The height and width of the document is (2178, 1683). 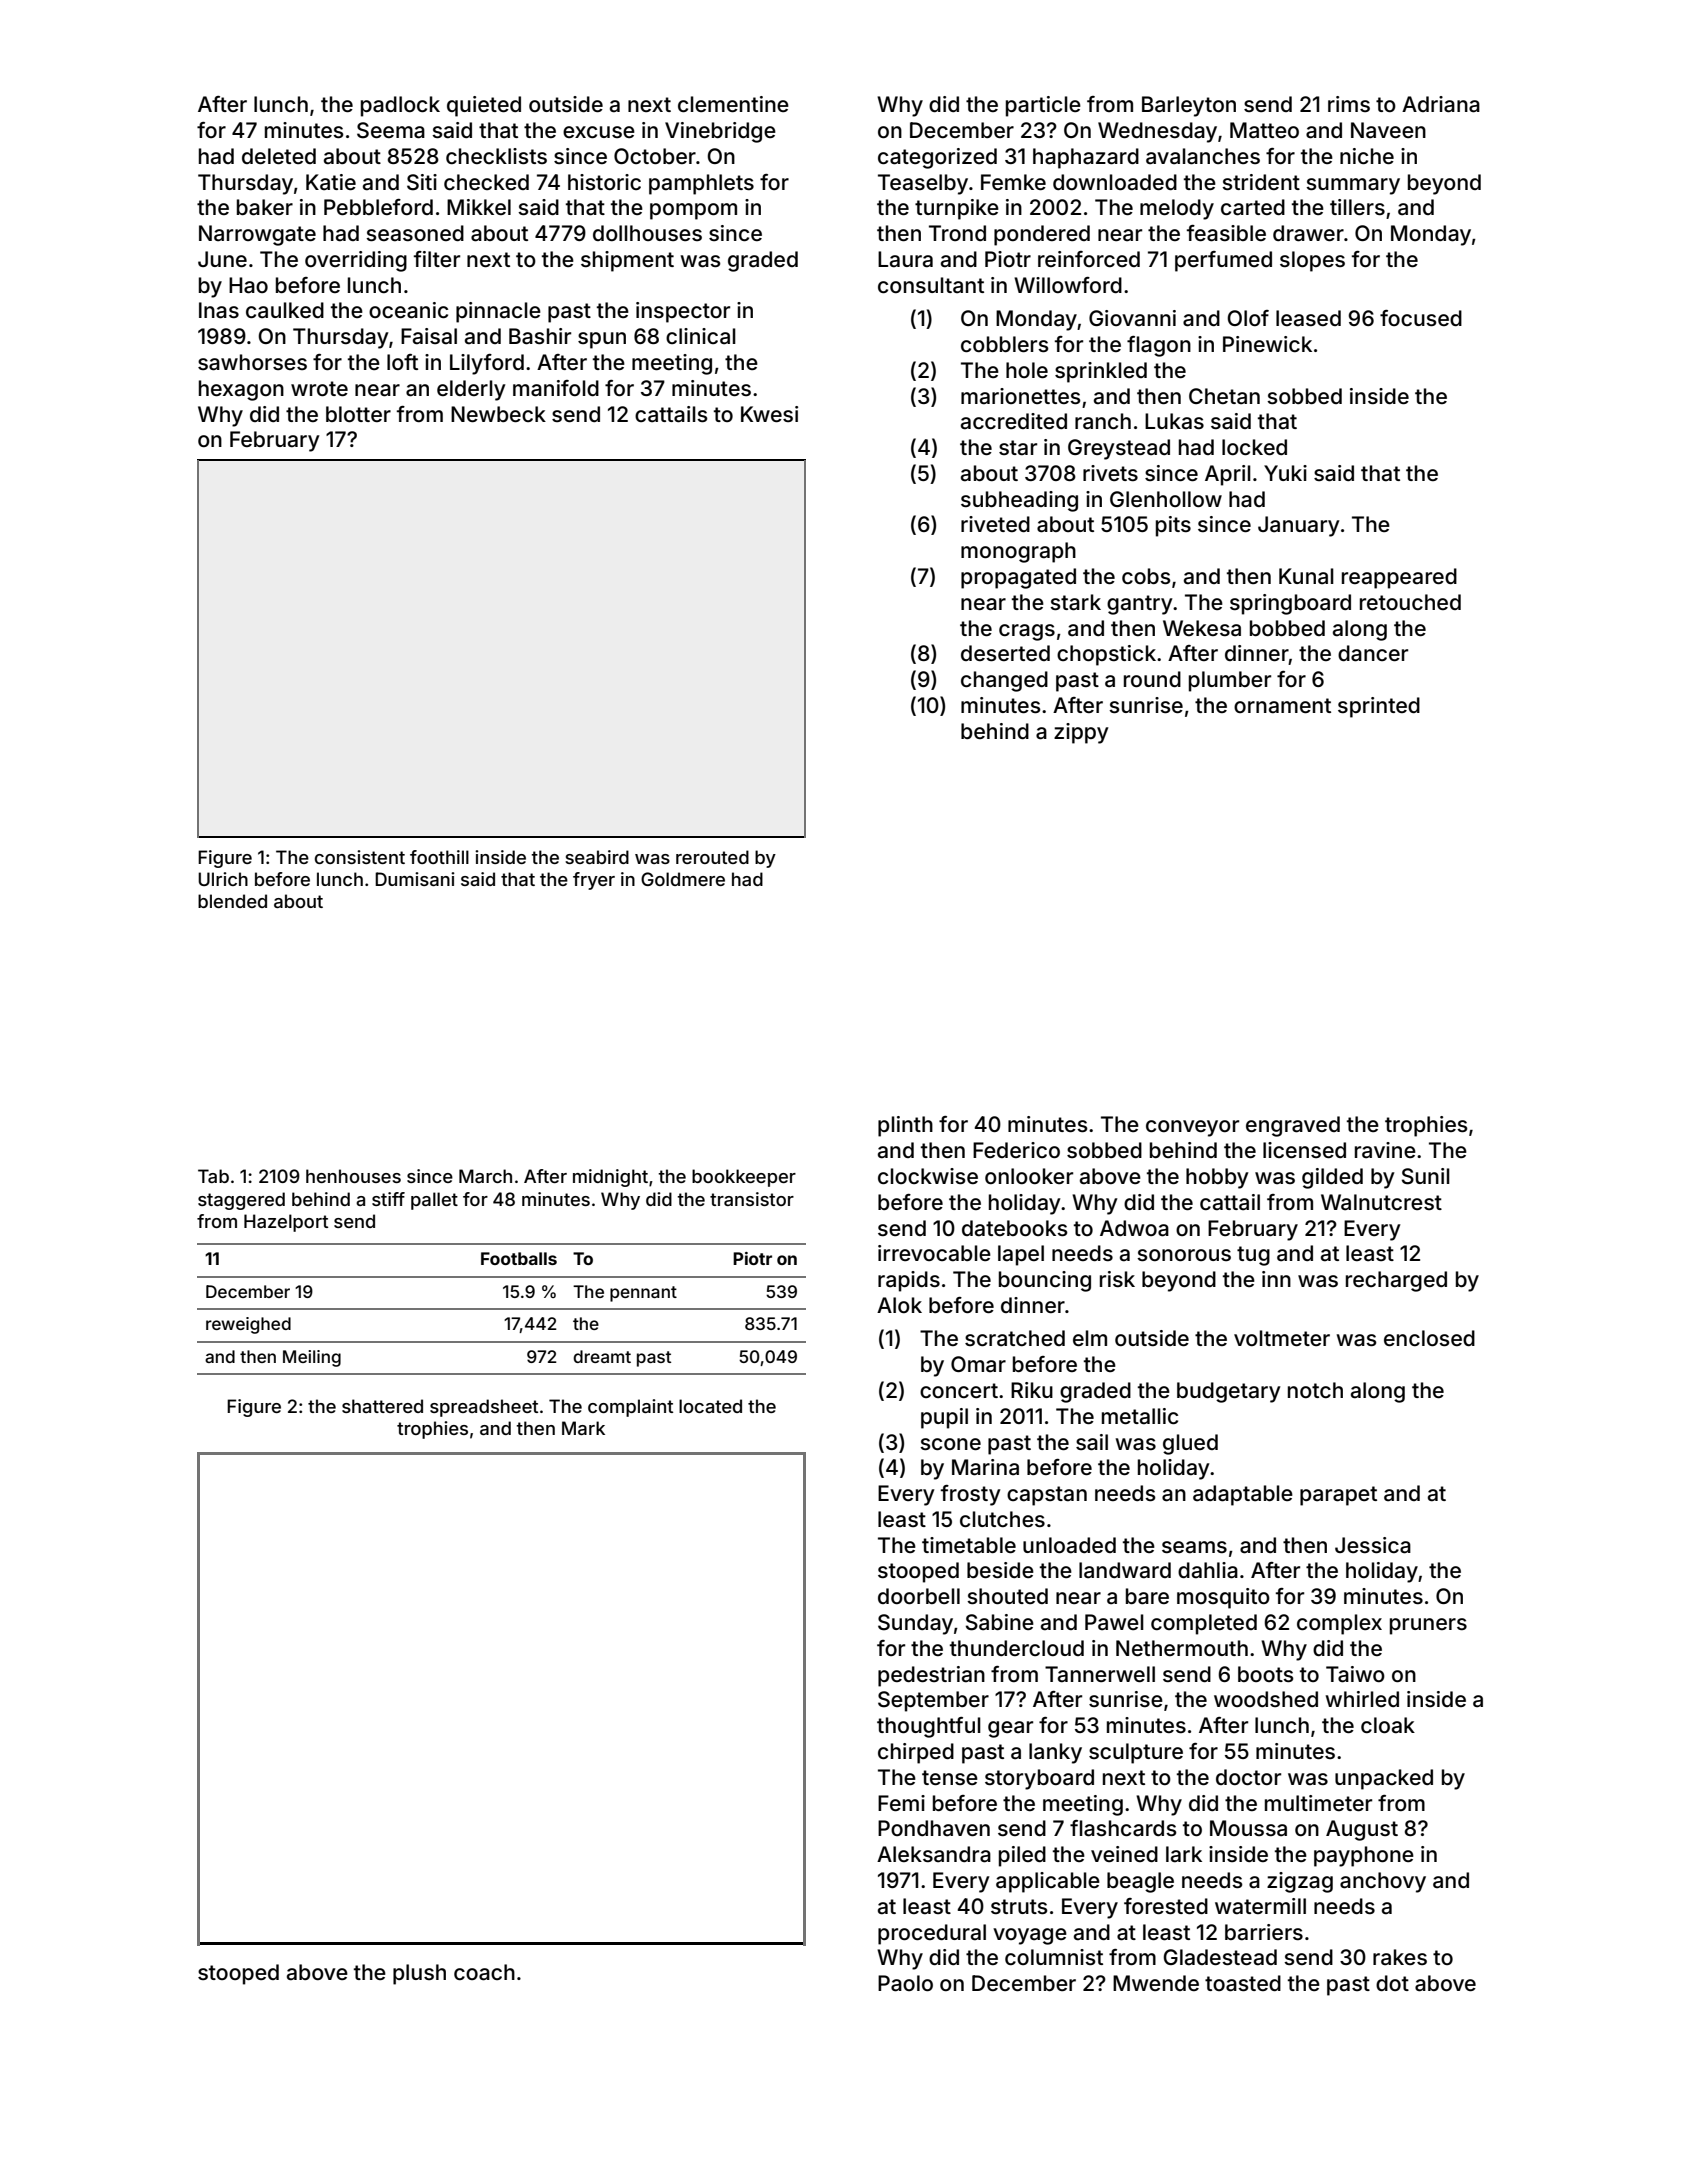 I want to click on plush, so click(x=419, y=1974).
